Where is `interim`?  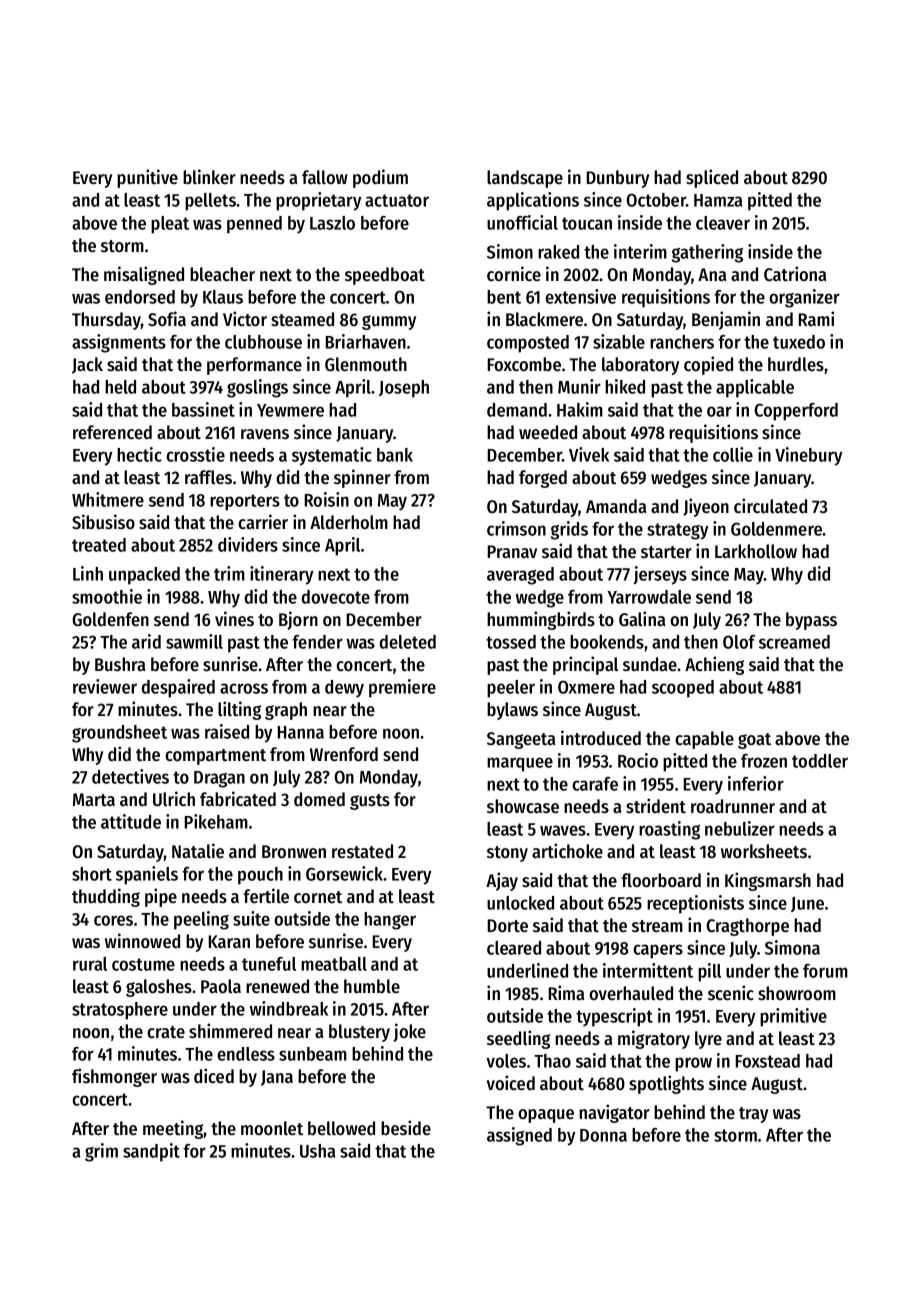 interim is located at coordinates (640, 251).
